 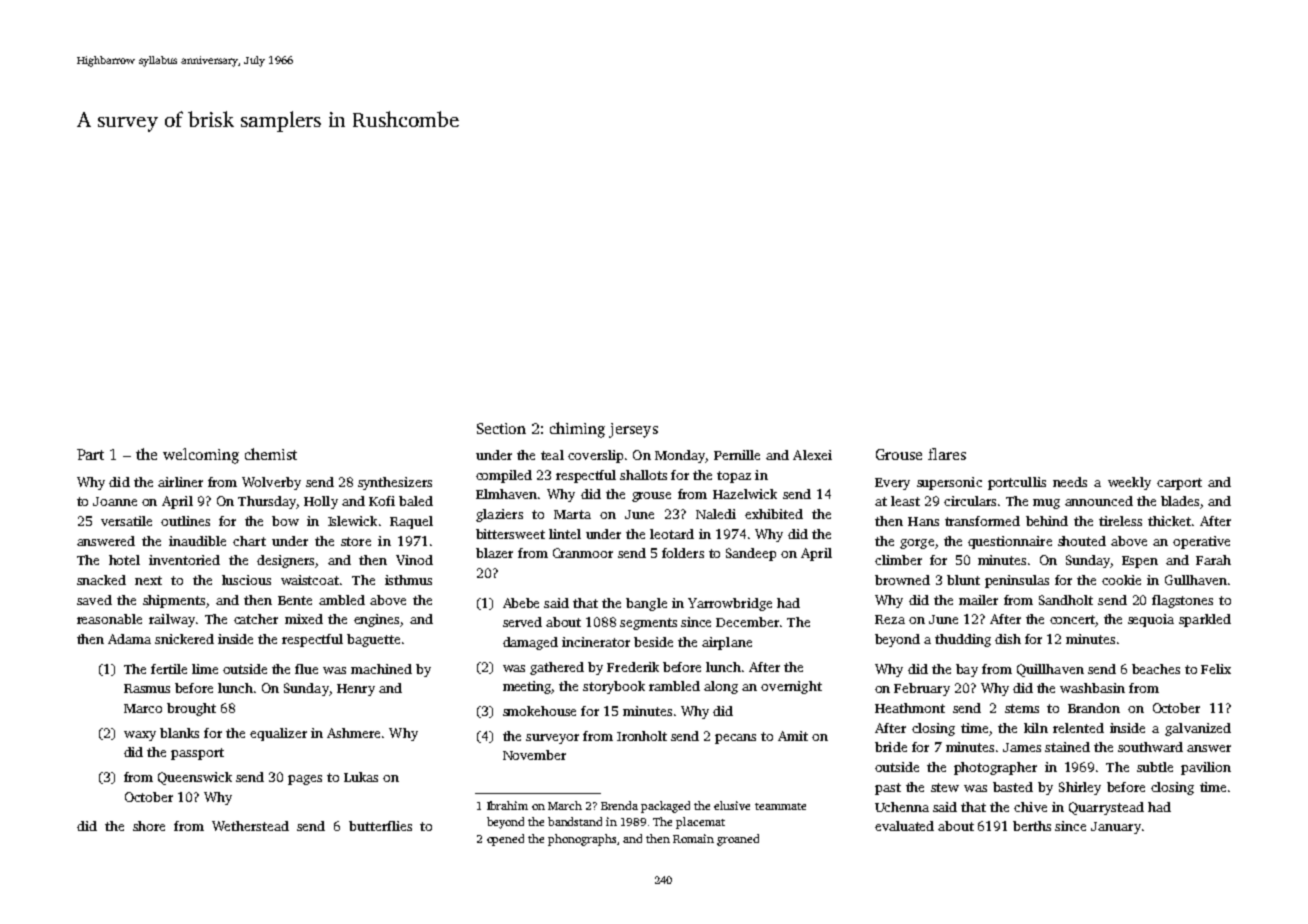 I want to click on Felix, so click(x=1216, y=669).
